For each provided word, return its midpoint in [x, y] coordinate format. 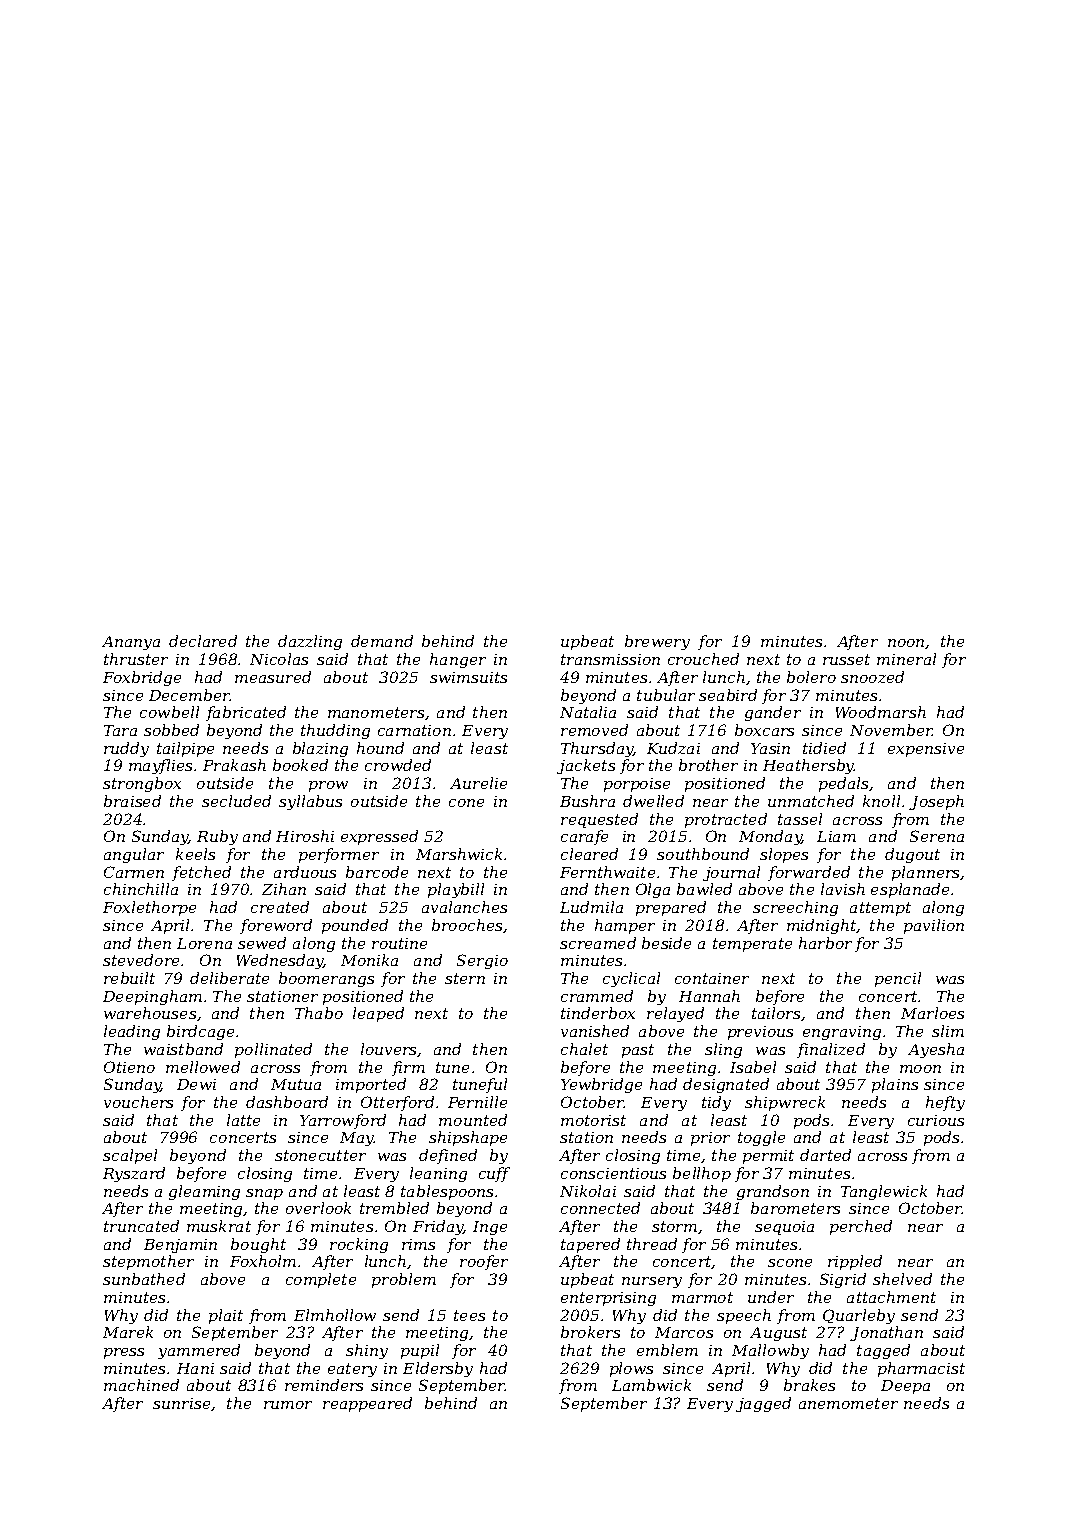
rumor [288, 1405]
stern [465, 978]
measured [273, 677]
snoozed [872, 677]
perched [861, 1227]
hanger [458, 660]
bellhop [702, 1174]
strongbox [142, 784]
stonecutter [320, 1155]
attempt [880, 909]
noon [906, 643]
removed [594, 730]
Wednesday [280, 961]
